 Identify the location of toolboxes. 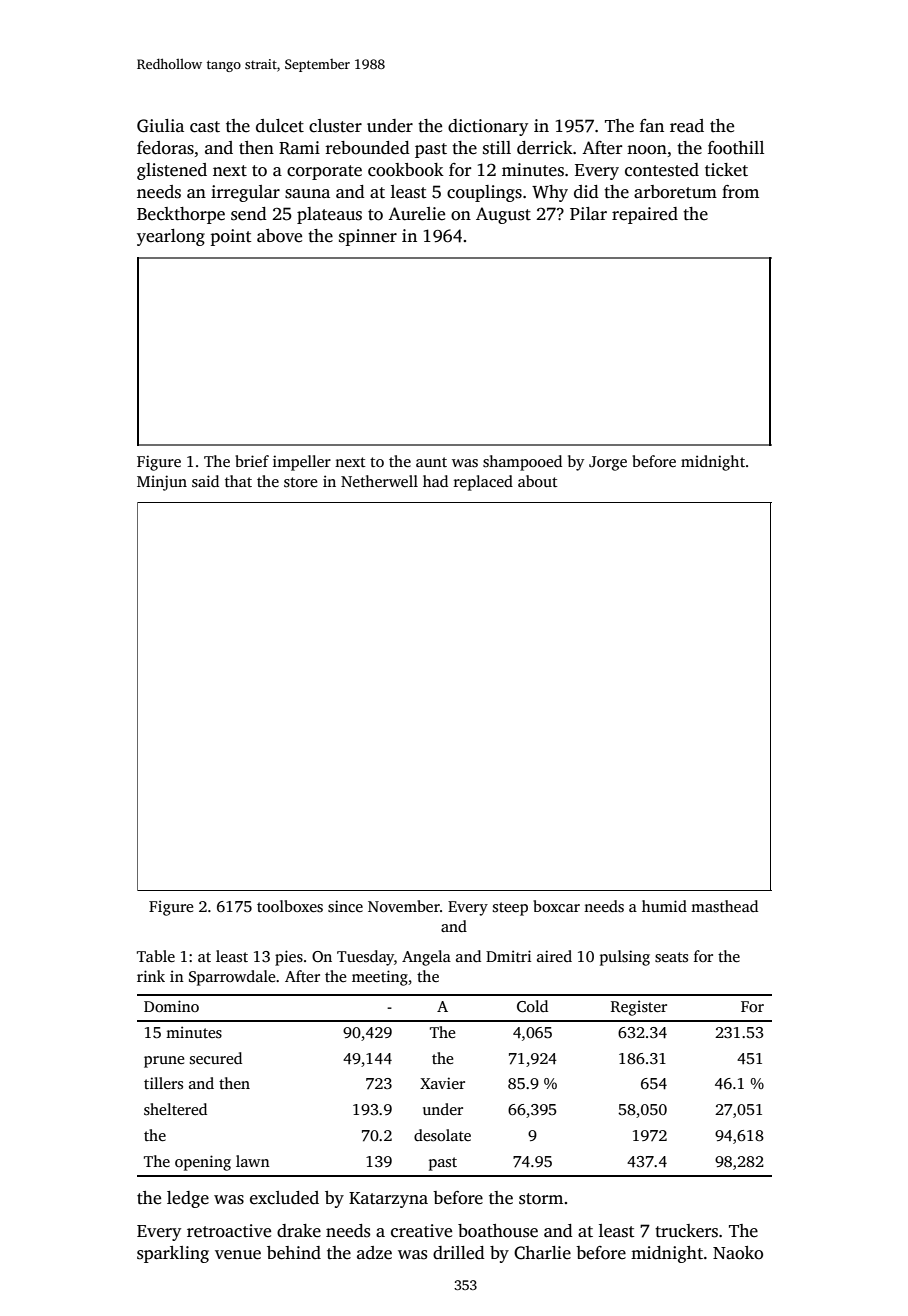
(290, 906).
